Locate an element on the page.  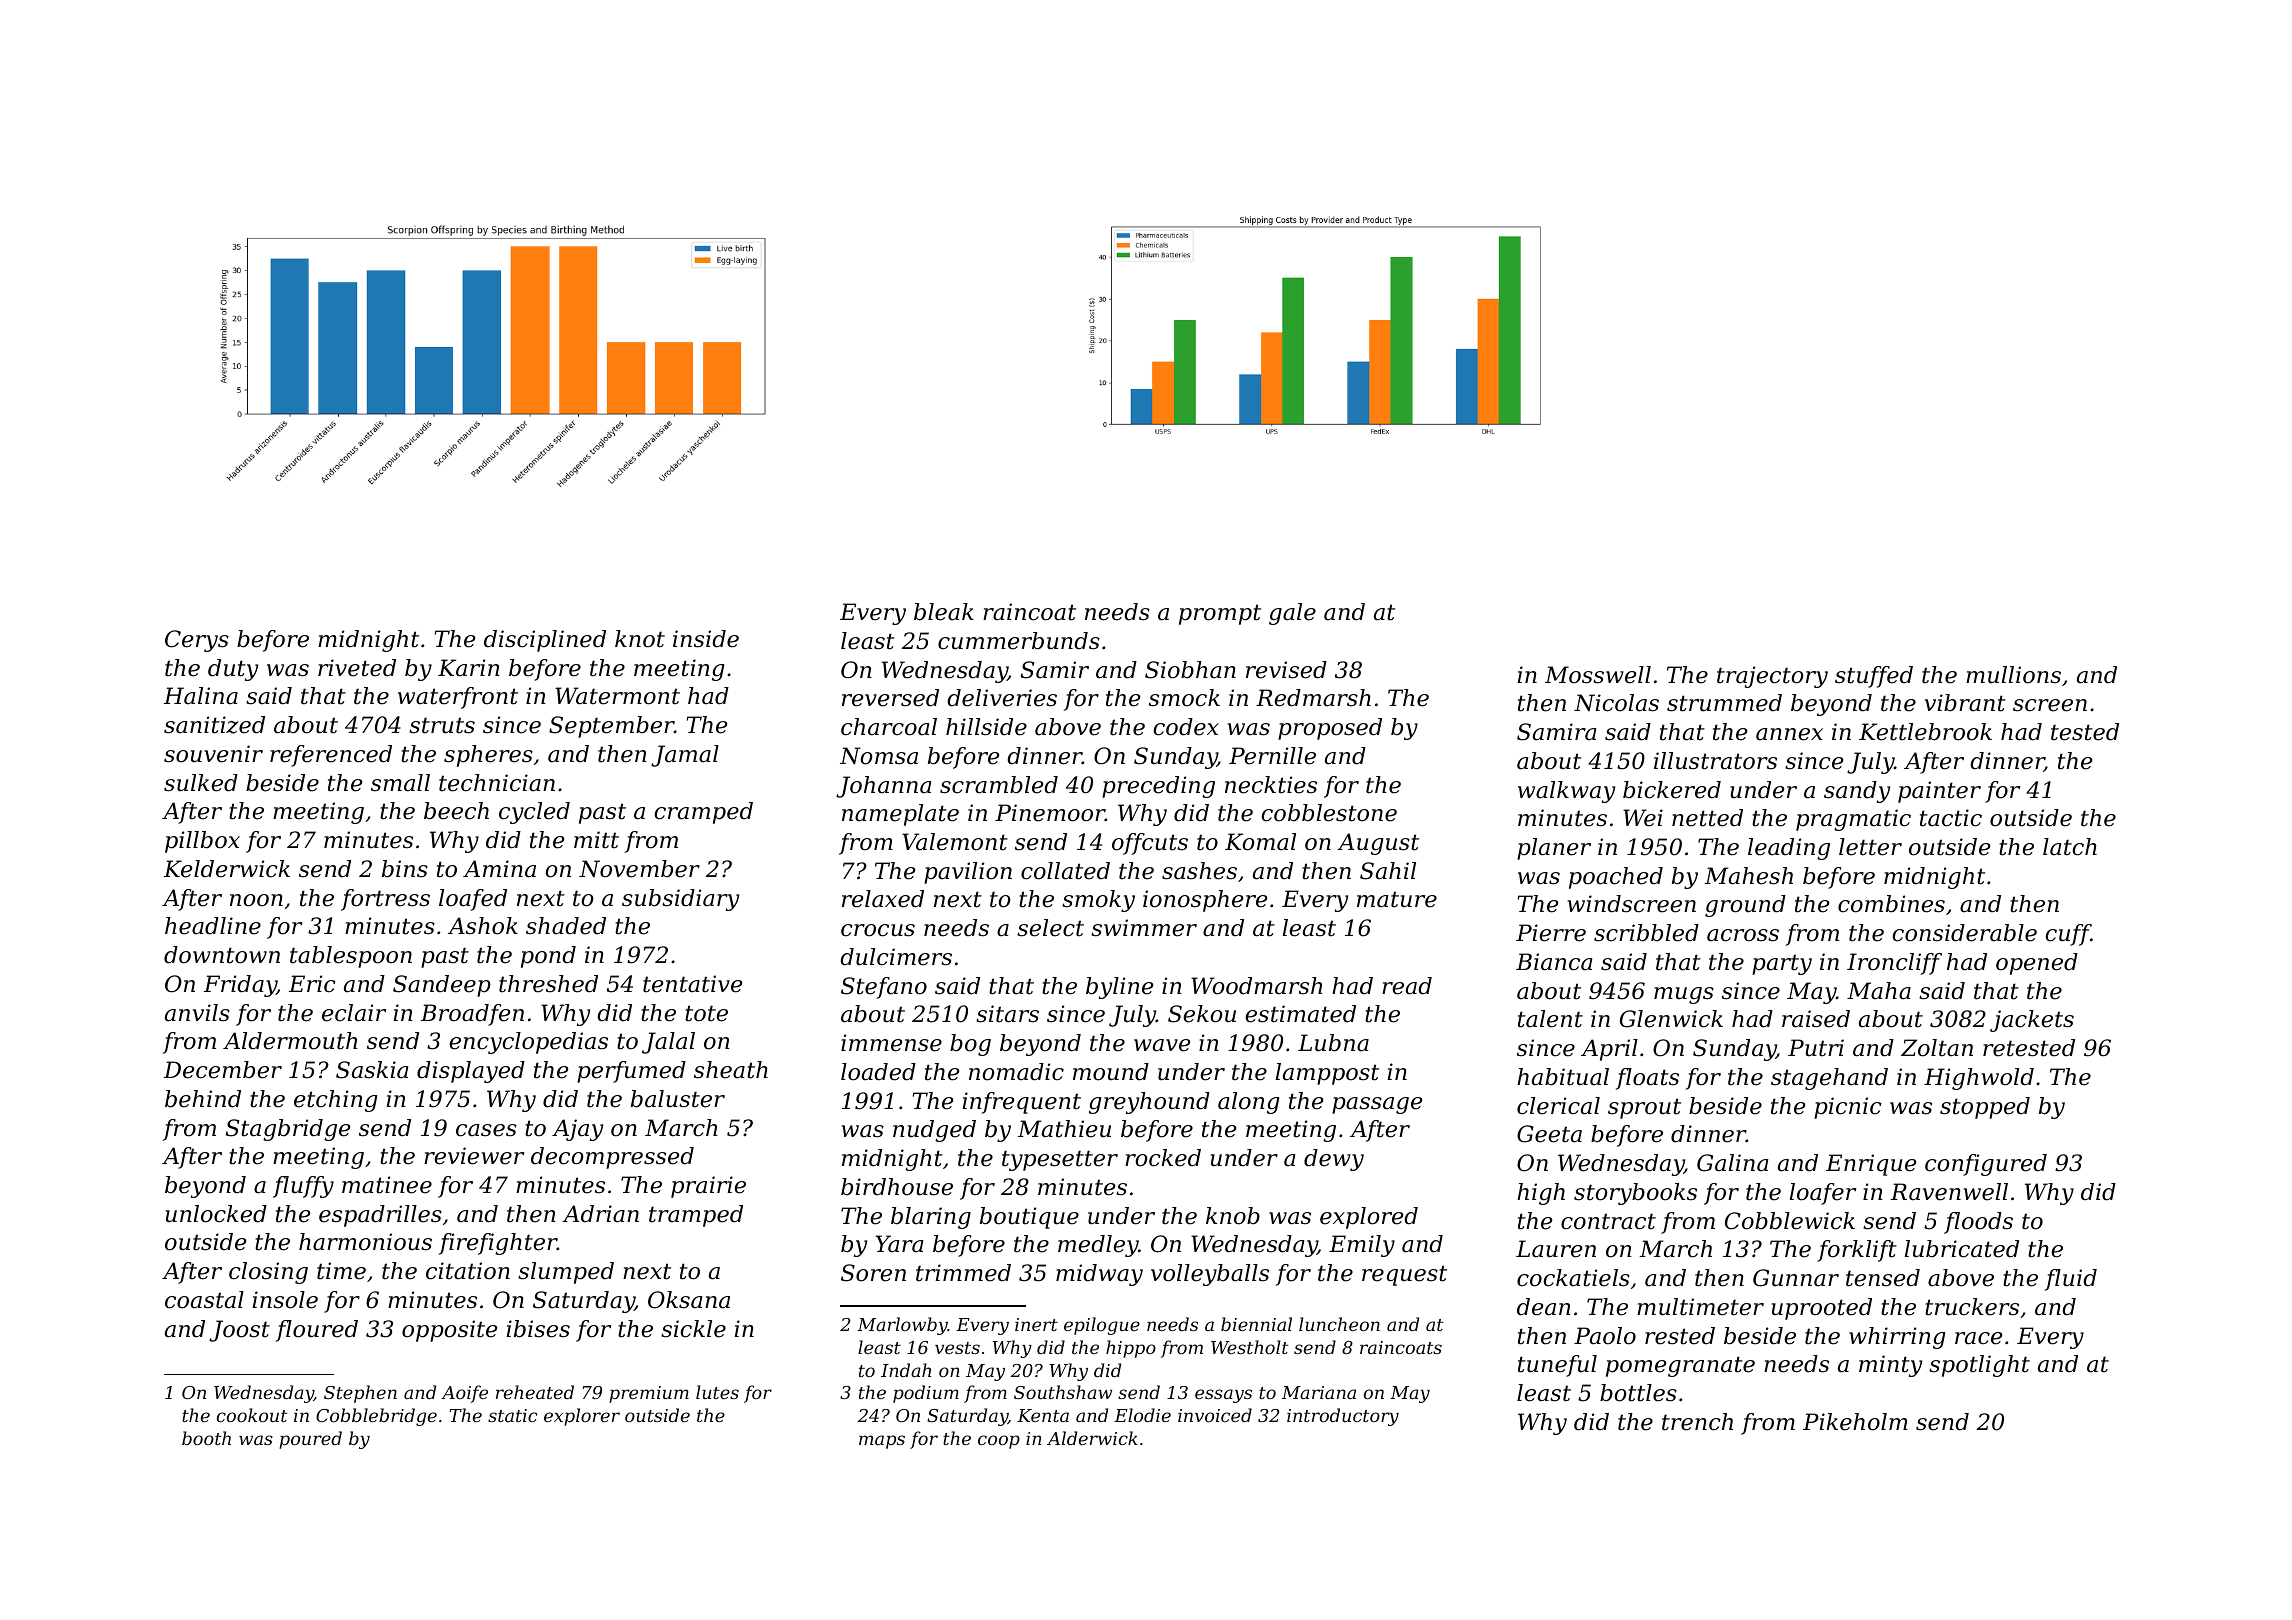
Ironcliff is located at coordinates (1894, 964).
